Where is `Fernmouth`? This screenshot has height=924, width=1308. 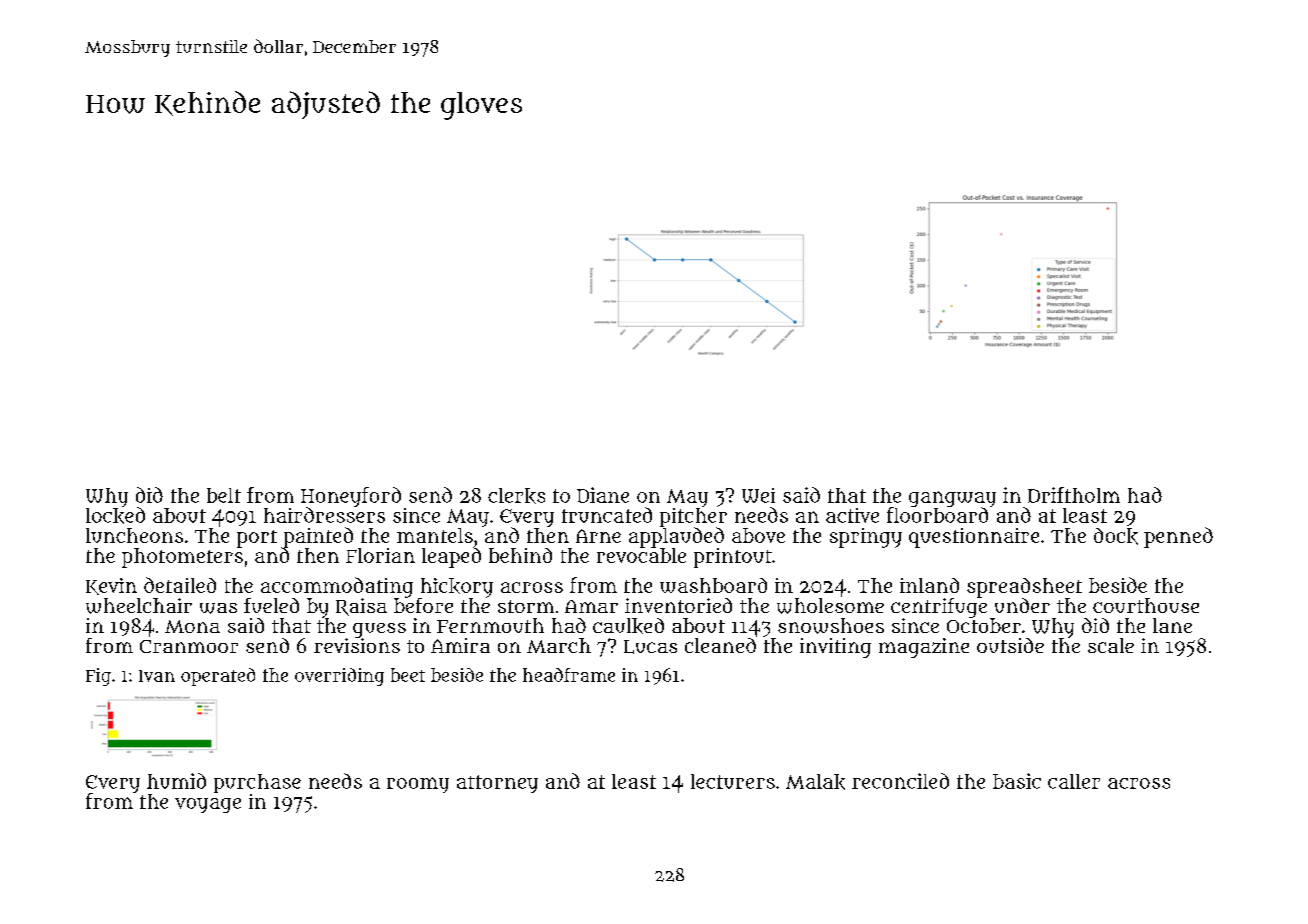
Fernmouth is located at coordinates (490, 625).
